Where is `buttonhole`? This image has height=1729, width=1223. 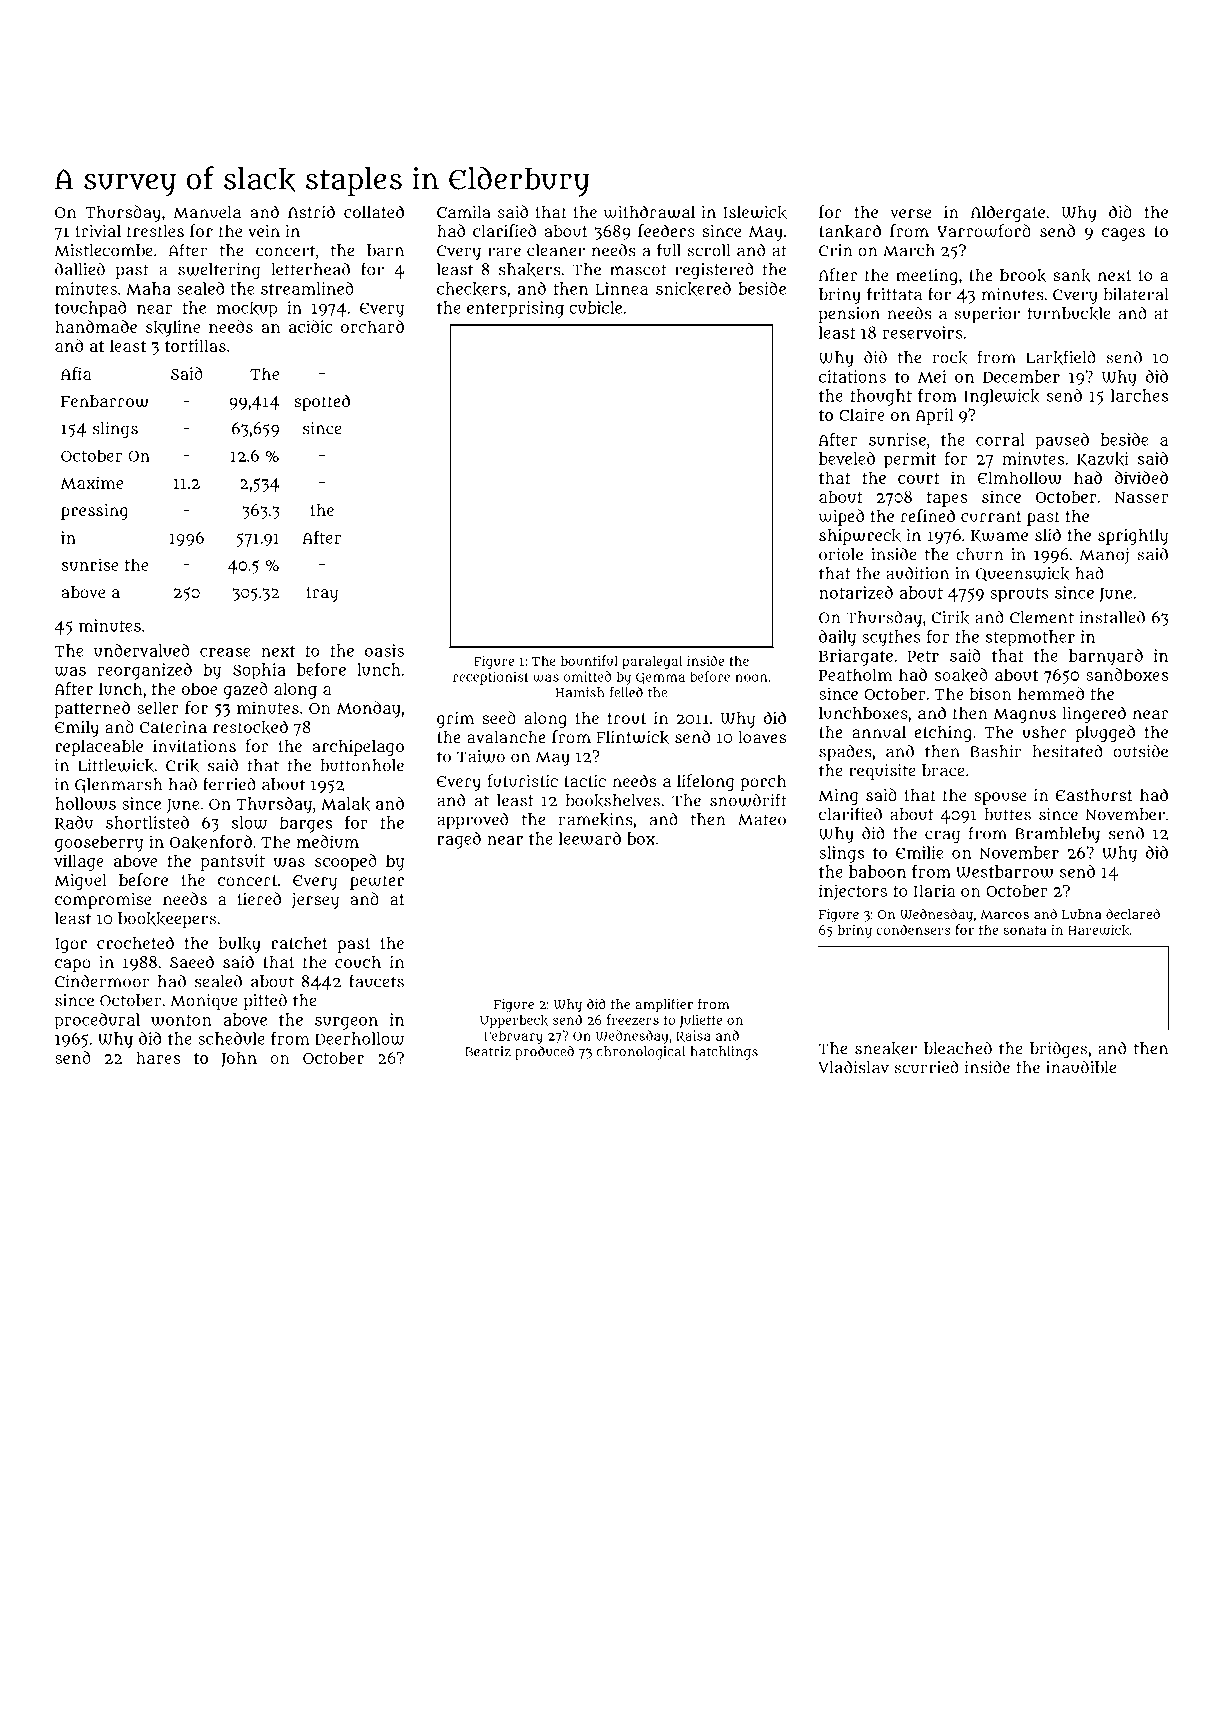
buttonhole is located at coordinates (362, 765).
